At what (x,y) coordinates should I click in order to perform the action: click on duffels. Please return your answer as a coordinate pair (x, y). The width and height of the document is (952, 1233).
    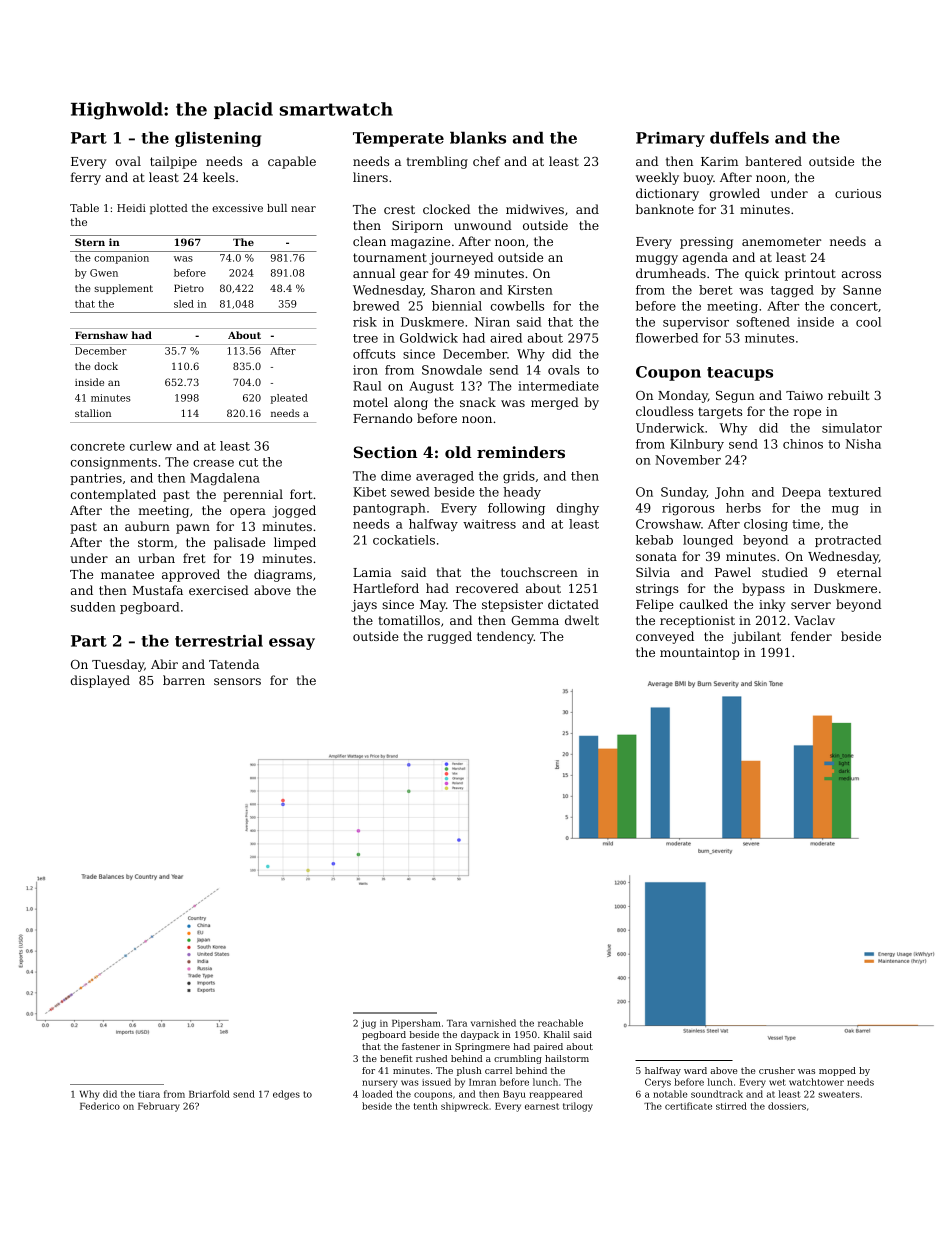
    Looking at the image, I should click on (739, 138).
